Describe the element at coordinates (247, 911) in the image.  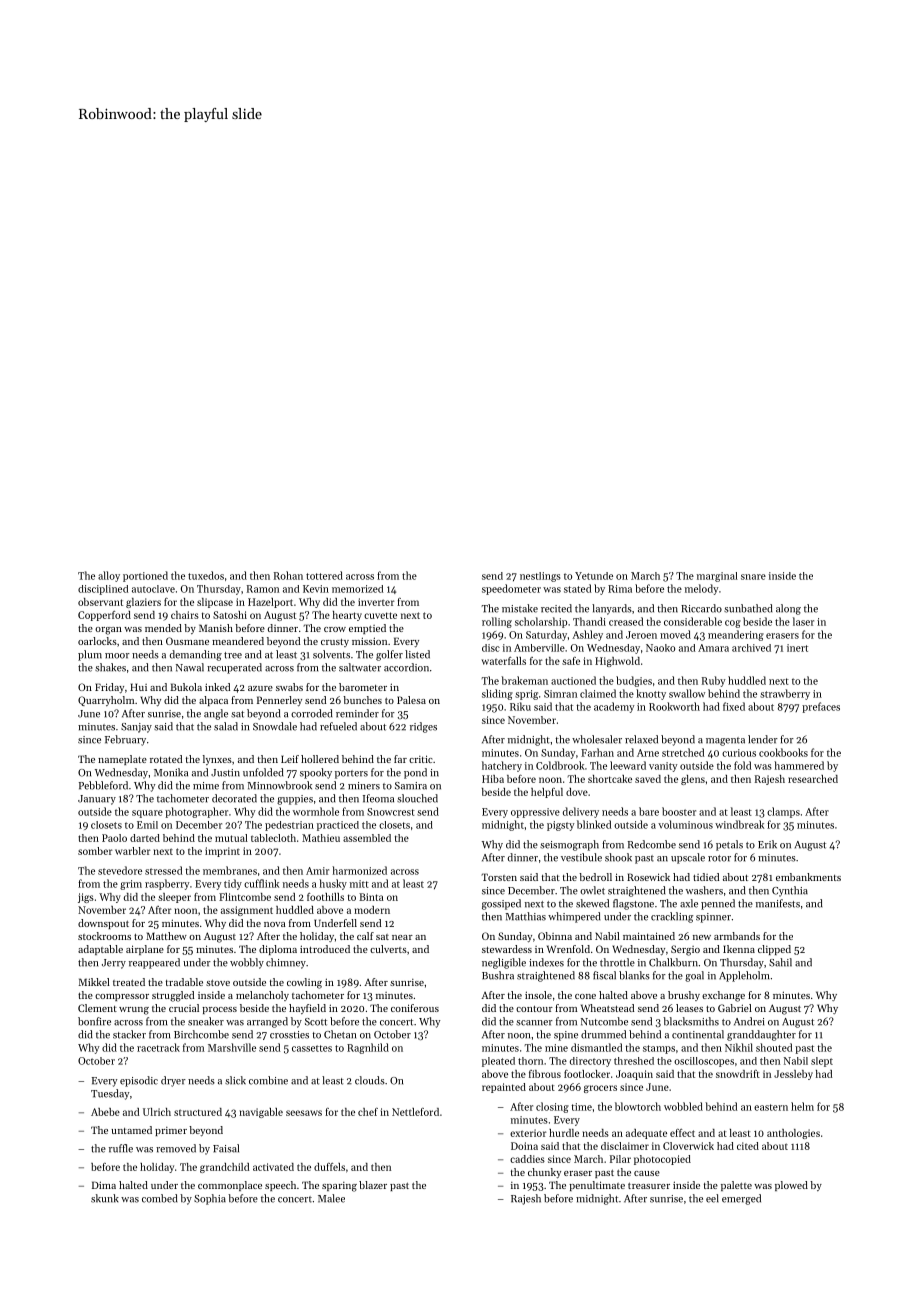
I see `assignment` at that location.
